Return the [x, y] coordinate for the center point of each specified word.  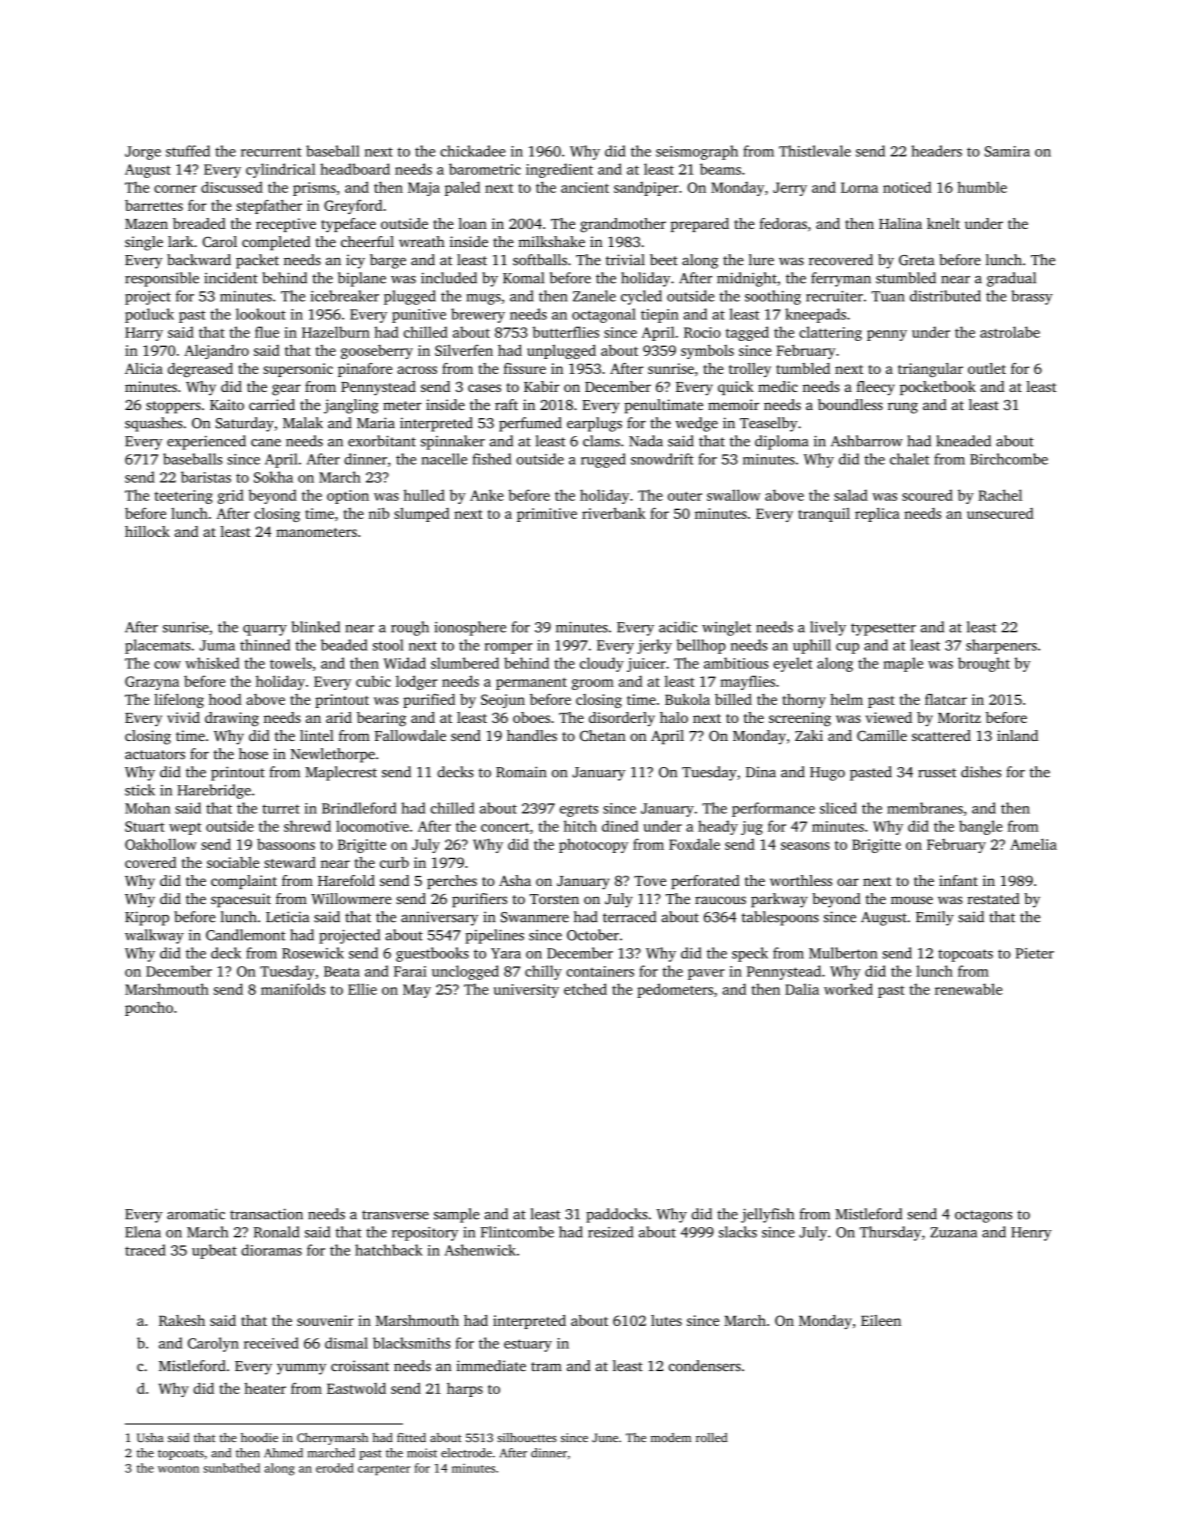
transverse [395, 1215]
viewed [889, 717]
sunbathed [231, 1468]
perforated [705, 882]
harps [465, 1390]
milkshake [551, 241]
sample [457, 1215]
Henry [1031, 1234]
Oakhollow [161, 844]
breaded [199, 223]
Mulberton [843, 953]
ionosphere [470, 628]
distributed [945, 296]
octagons [983, 1216]
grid [231, 496]
